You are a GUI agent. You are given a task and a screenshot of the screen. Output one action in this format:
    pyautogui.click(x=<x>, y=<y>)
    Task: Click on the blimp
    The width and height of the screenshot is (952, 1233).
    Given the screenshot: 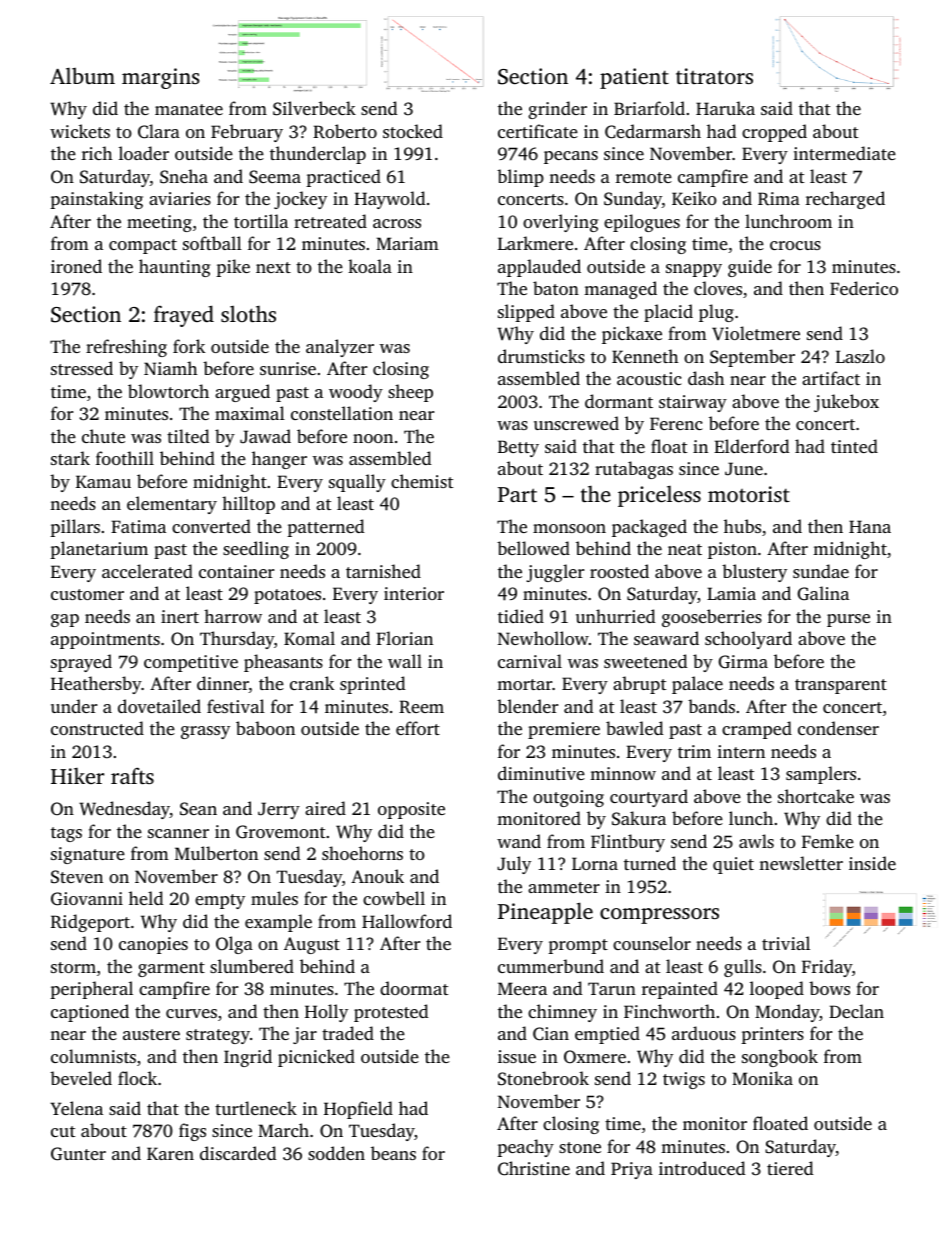 What is the action you would take?
    pyautogui.click(x=520, y=178)
